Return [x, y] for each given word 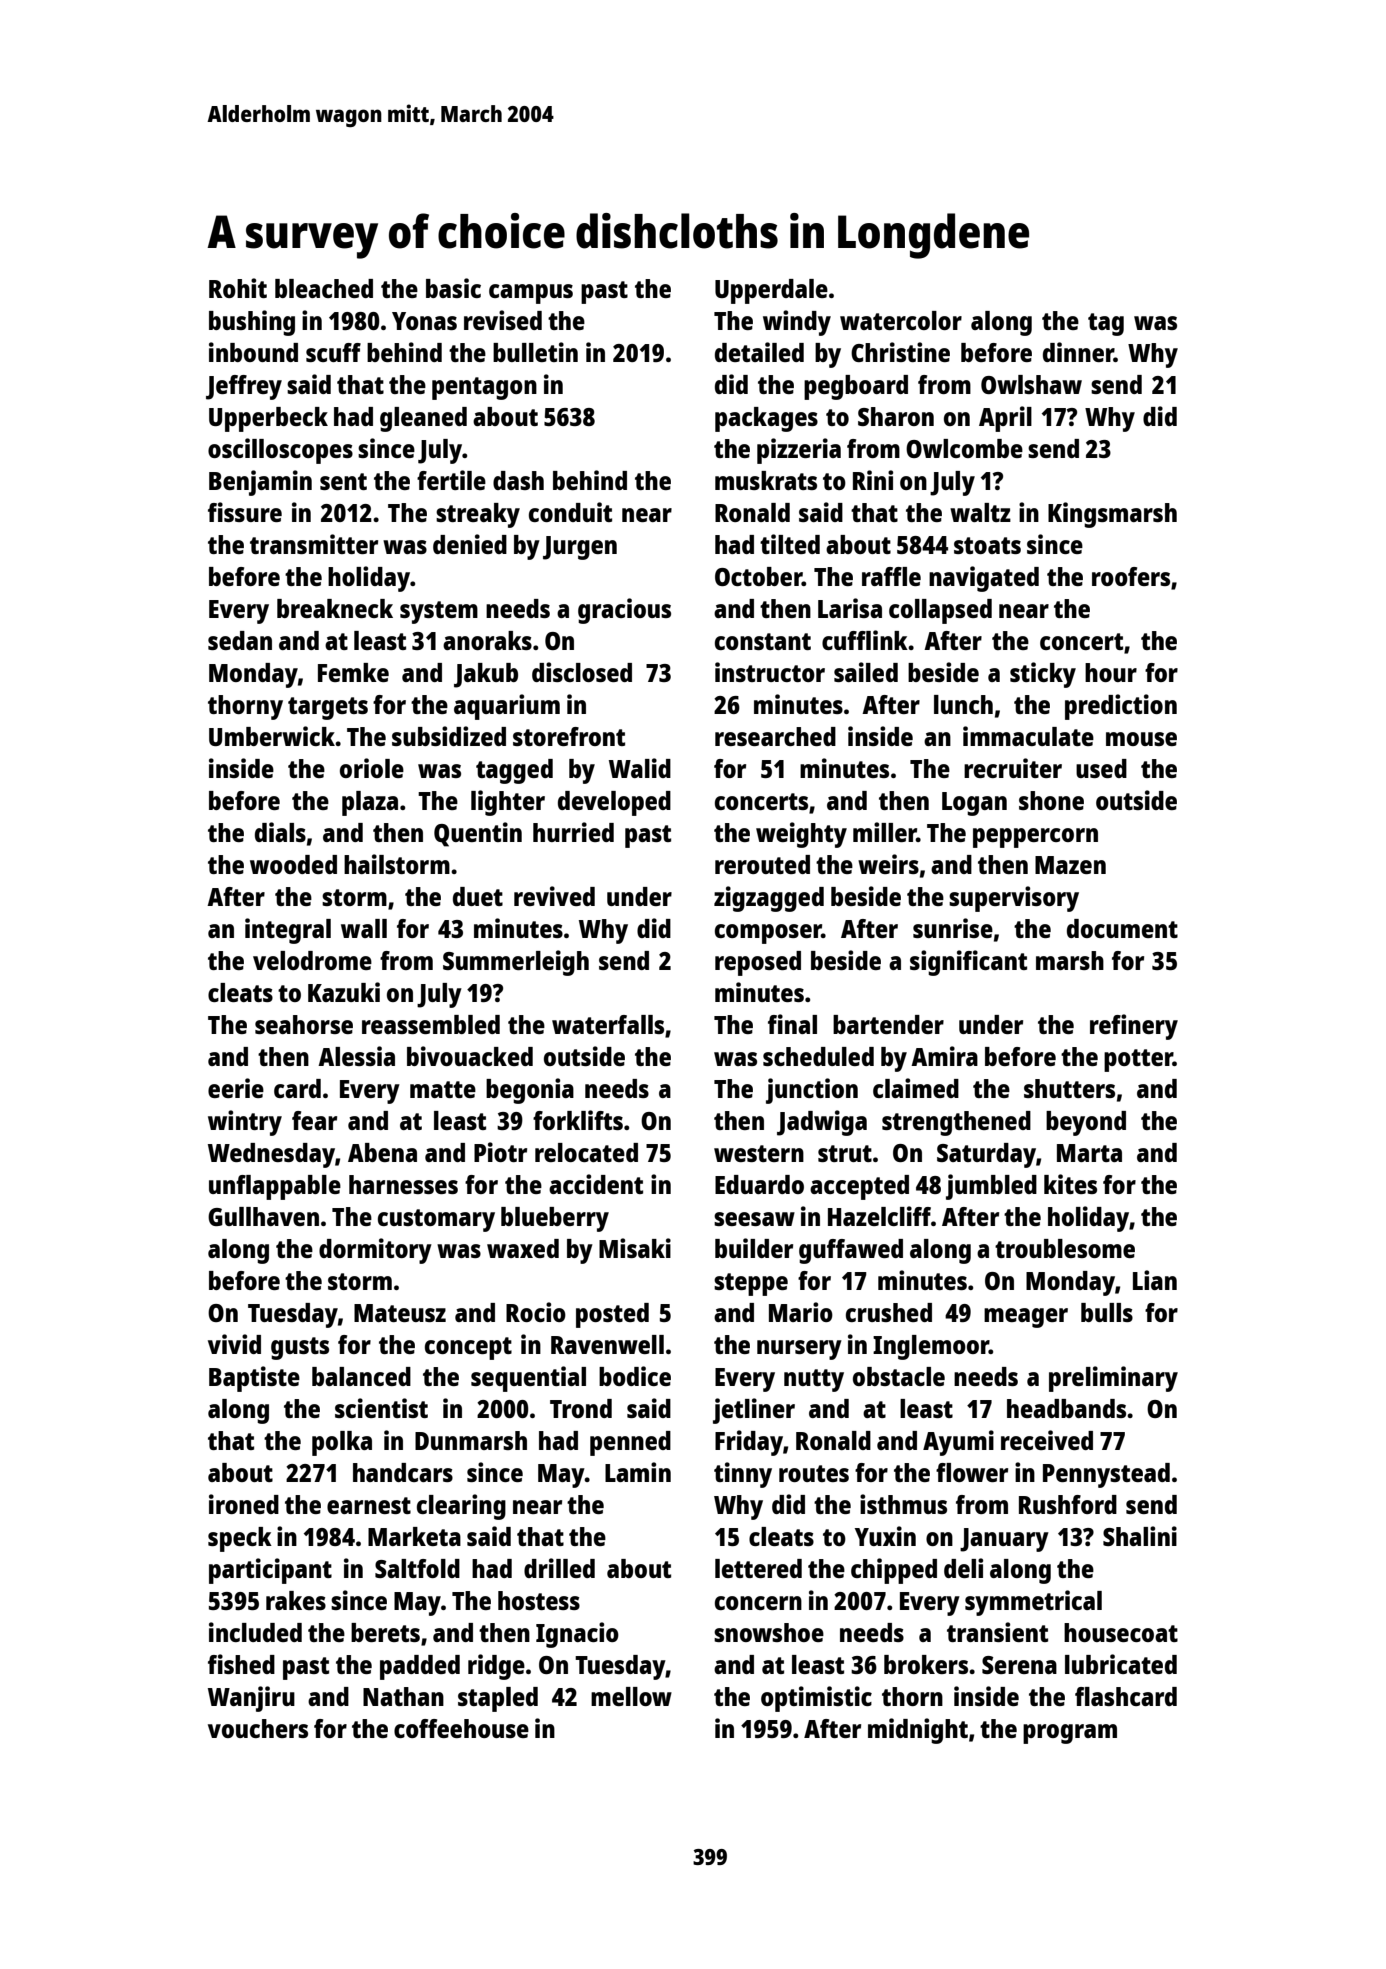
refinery [1134, 1027]
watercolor [901, 320]
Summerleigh [516, 963]
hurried [573, 832]
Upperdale [771, 291]
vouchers [258, 1728]
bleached [324, 288]
